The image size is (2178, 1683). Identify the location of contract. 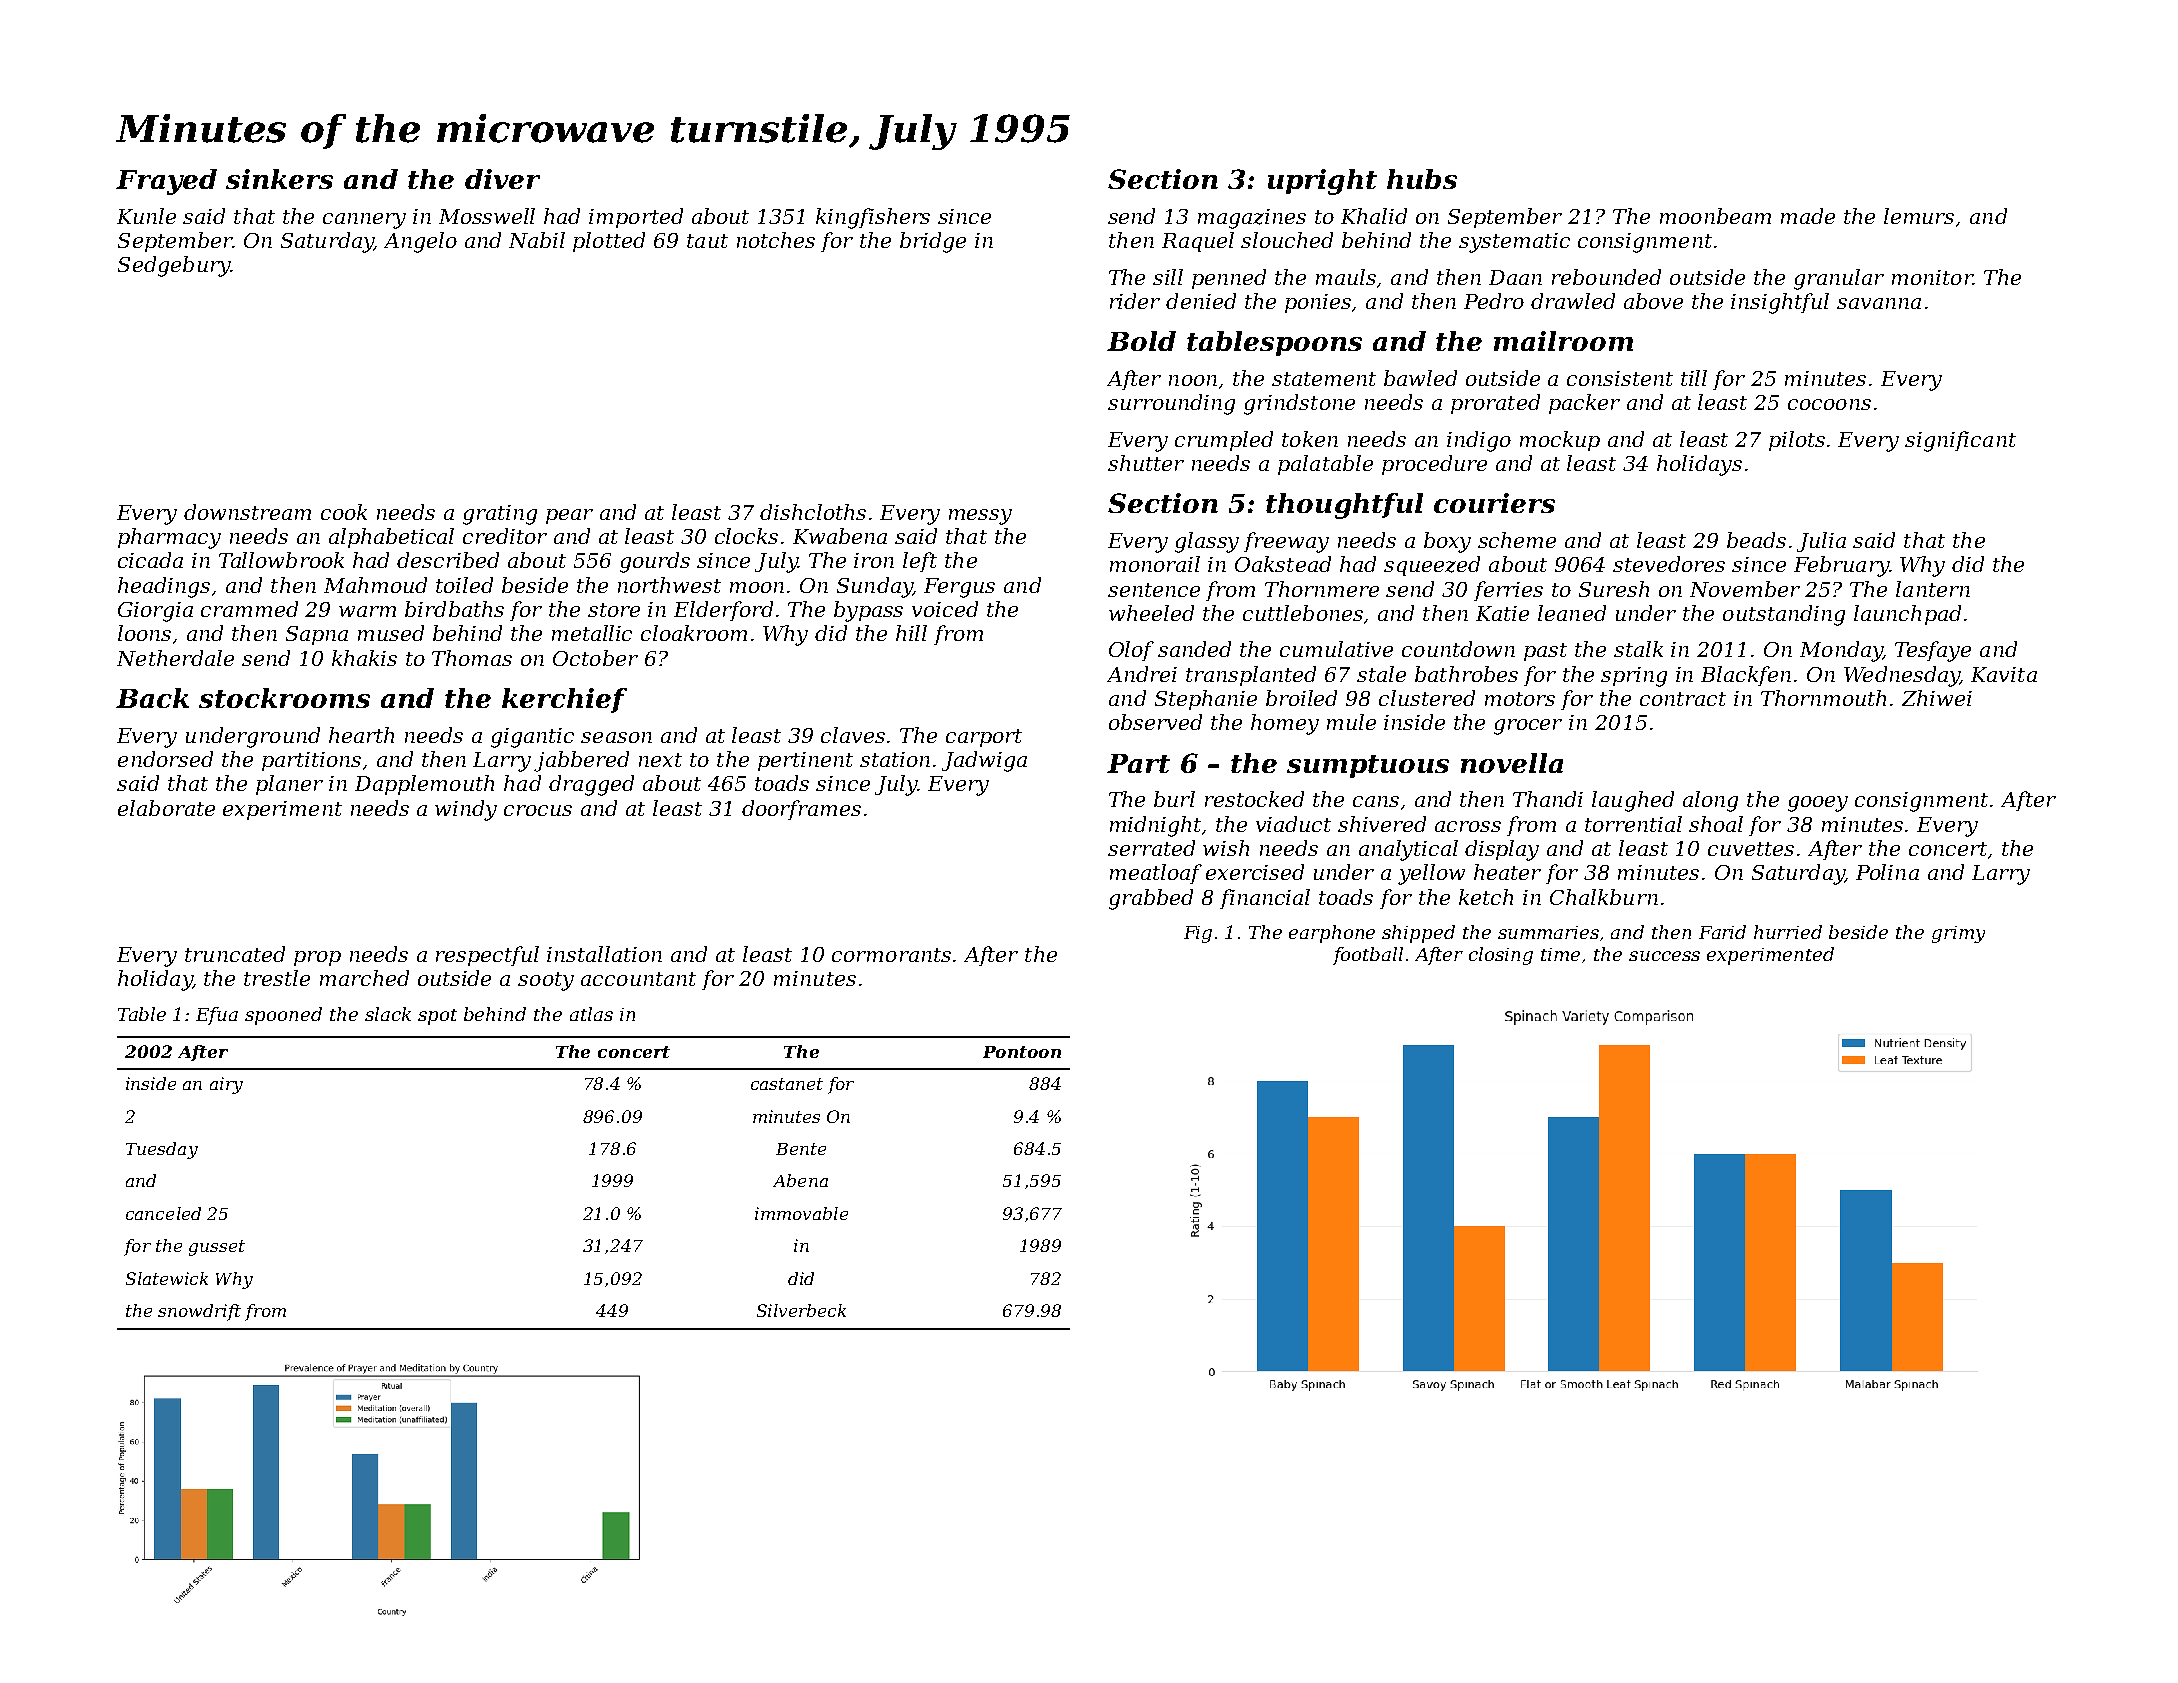
(1683, 699).
